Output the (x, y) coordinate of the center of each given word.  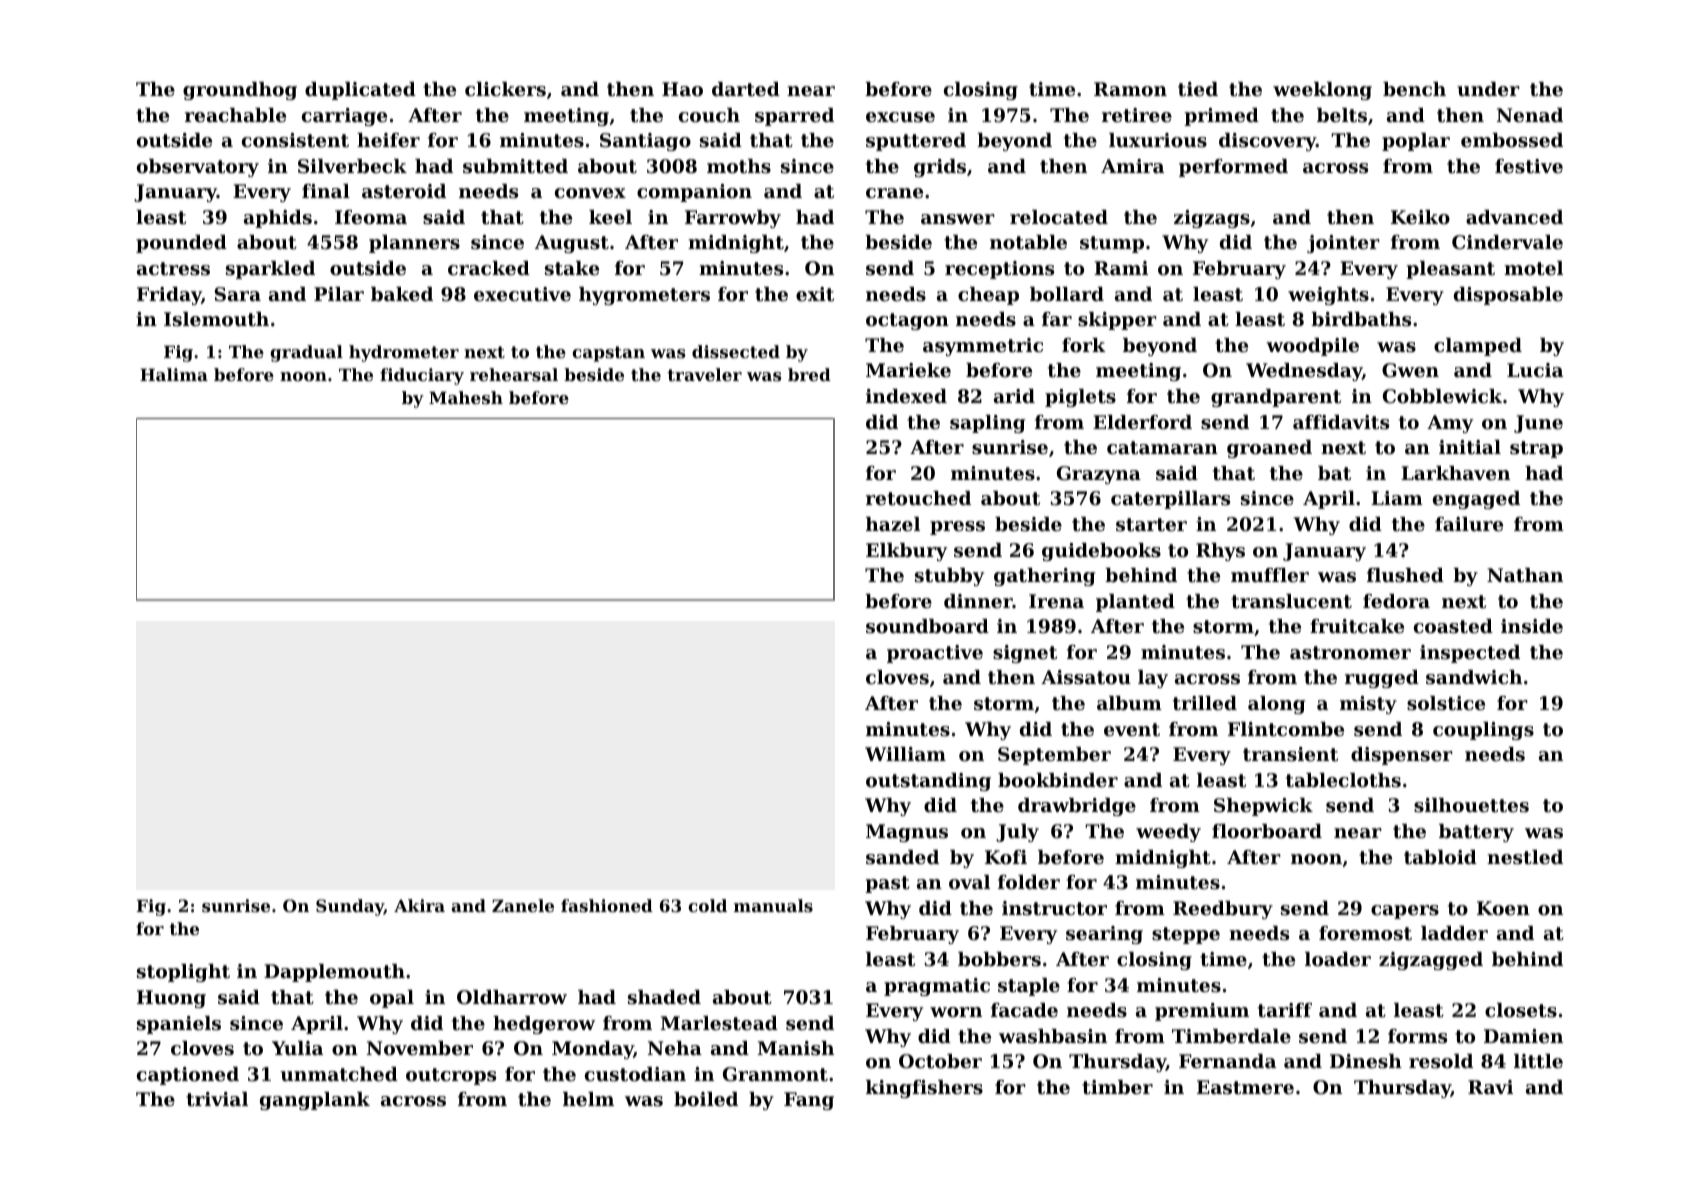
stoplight (183, 973)
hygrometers (644, 296)
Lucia (1535, 370)
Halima (174, 374)
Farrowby (733, 219)
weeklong (1322, 91)
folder (1029, 882)
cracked (489, 268)
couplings (1483, 731)
